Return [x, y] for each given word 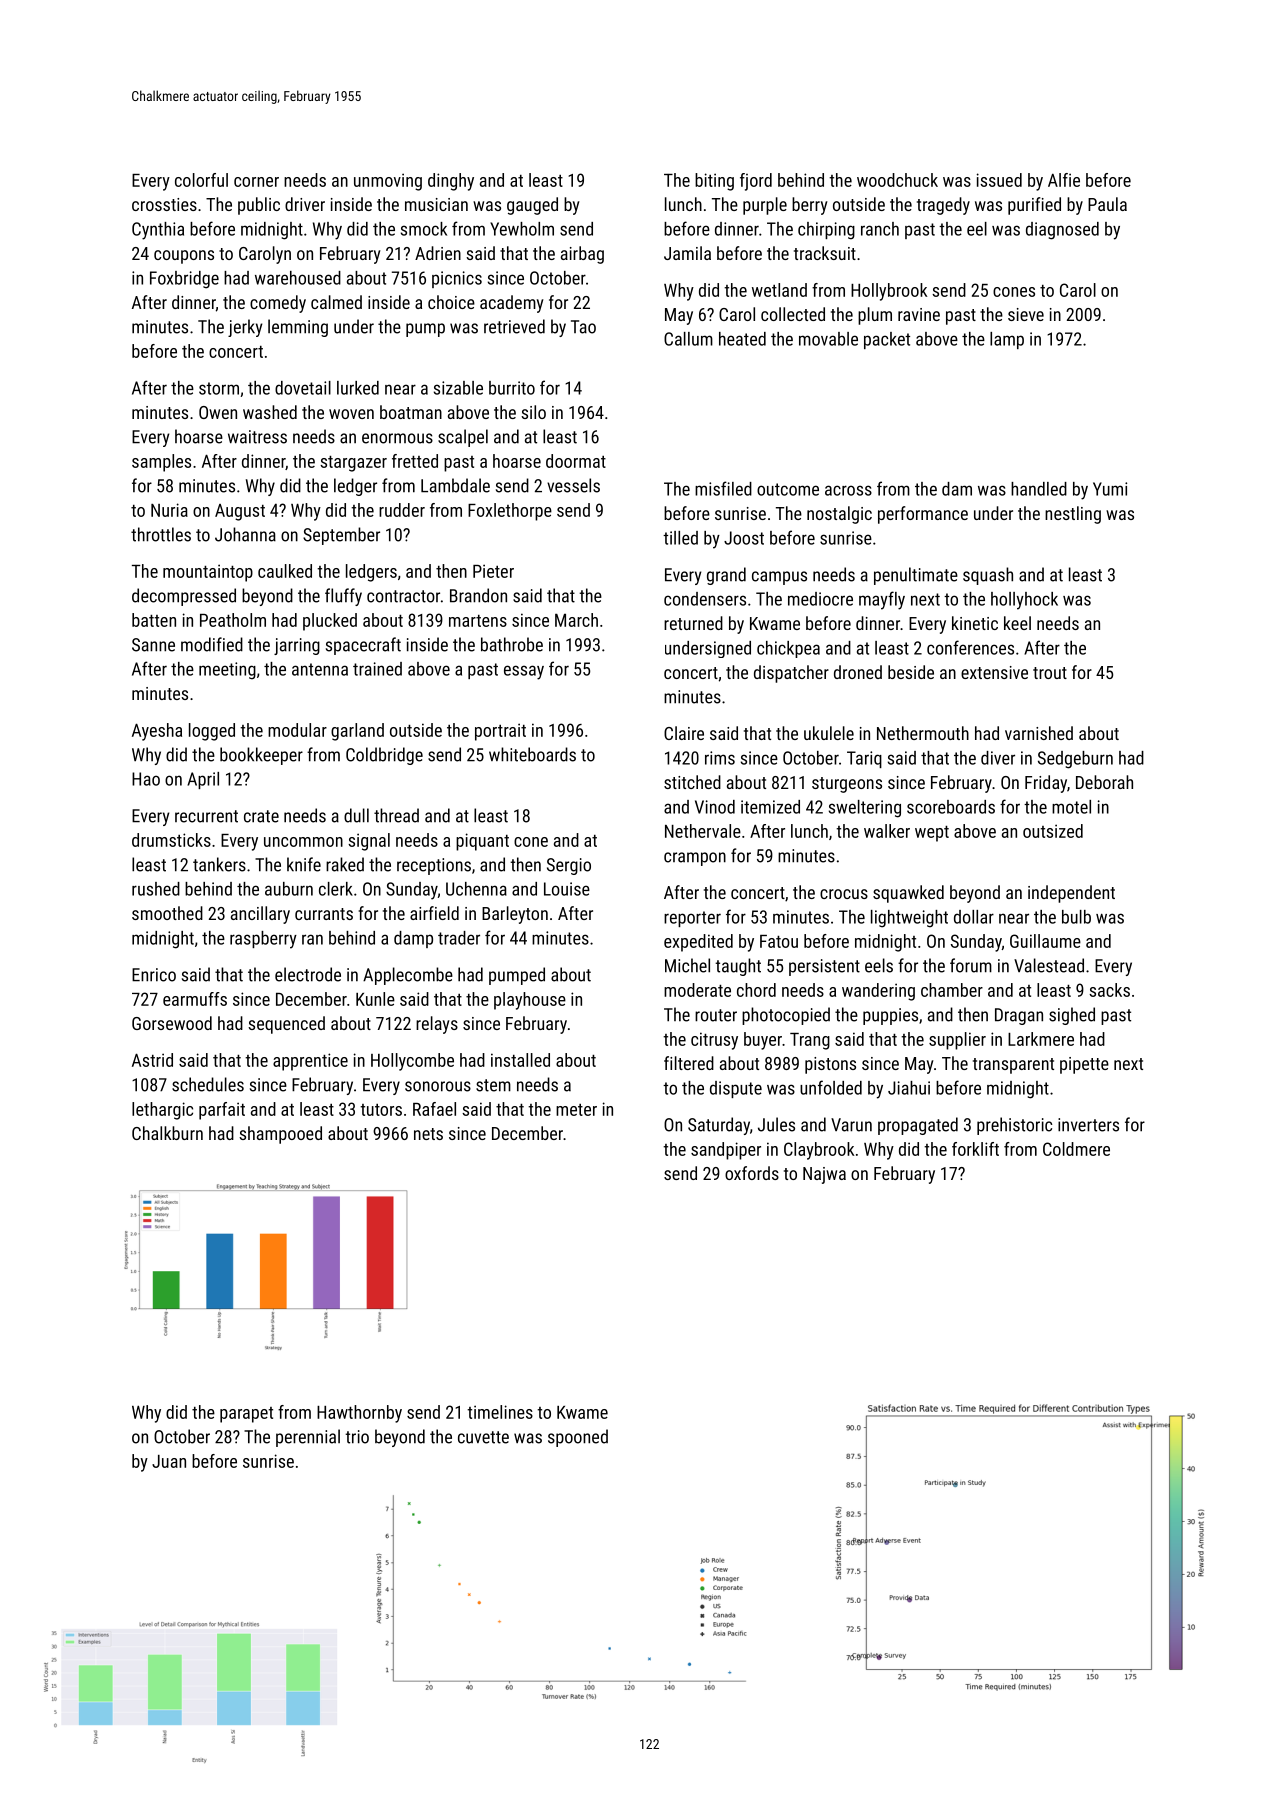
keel [1017, 623]
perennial [308, 1438]
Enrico [154, 975]
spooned [578, 1438]
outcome [788, 489]
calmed [336, 302]
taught [738, 967]
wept [932, 834]
